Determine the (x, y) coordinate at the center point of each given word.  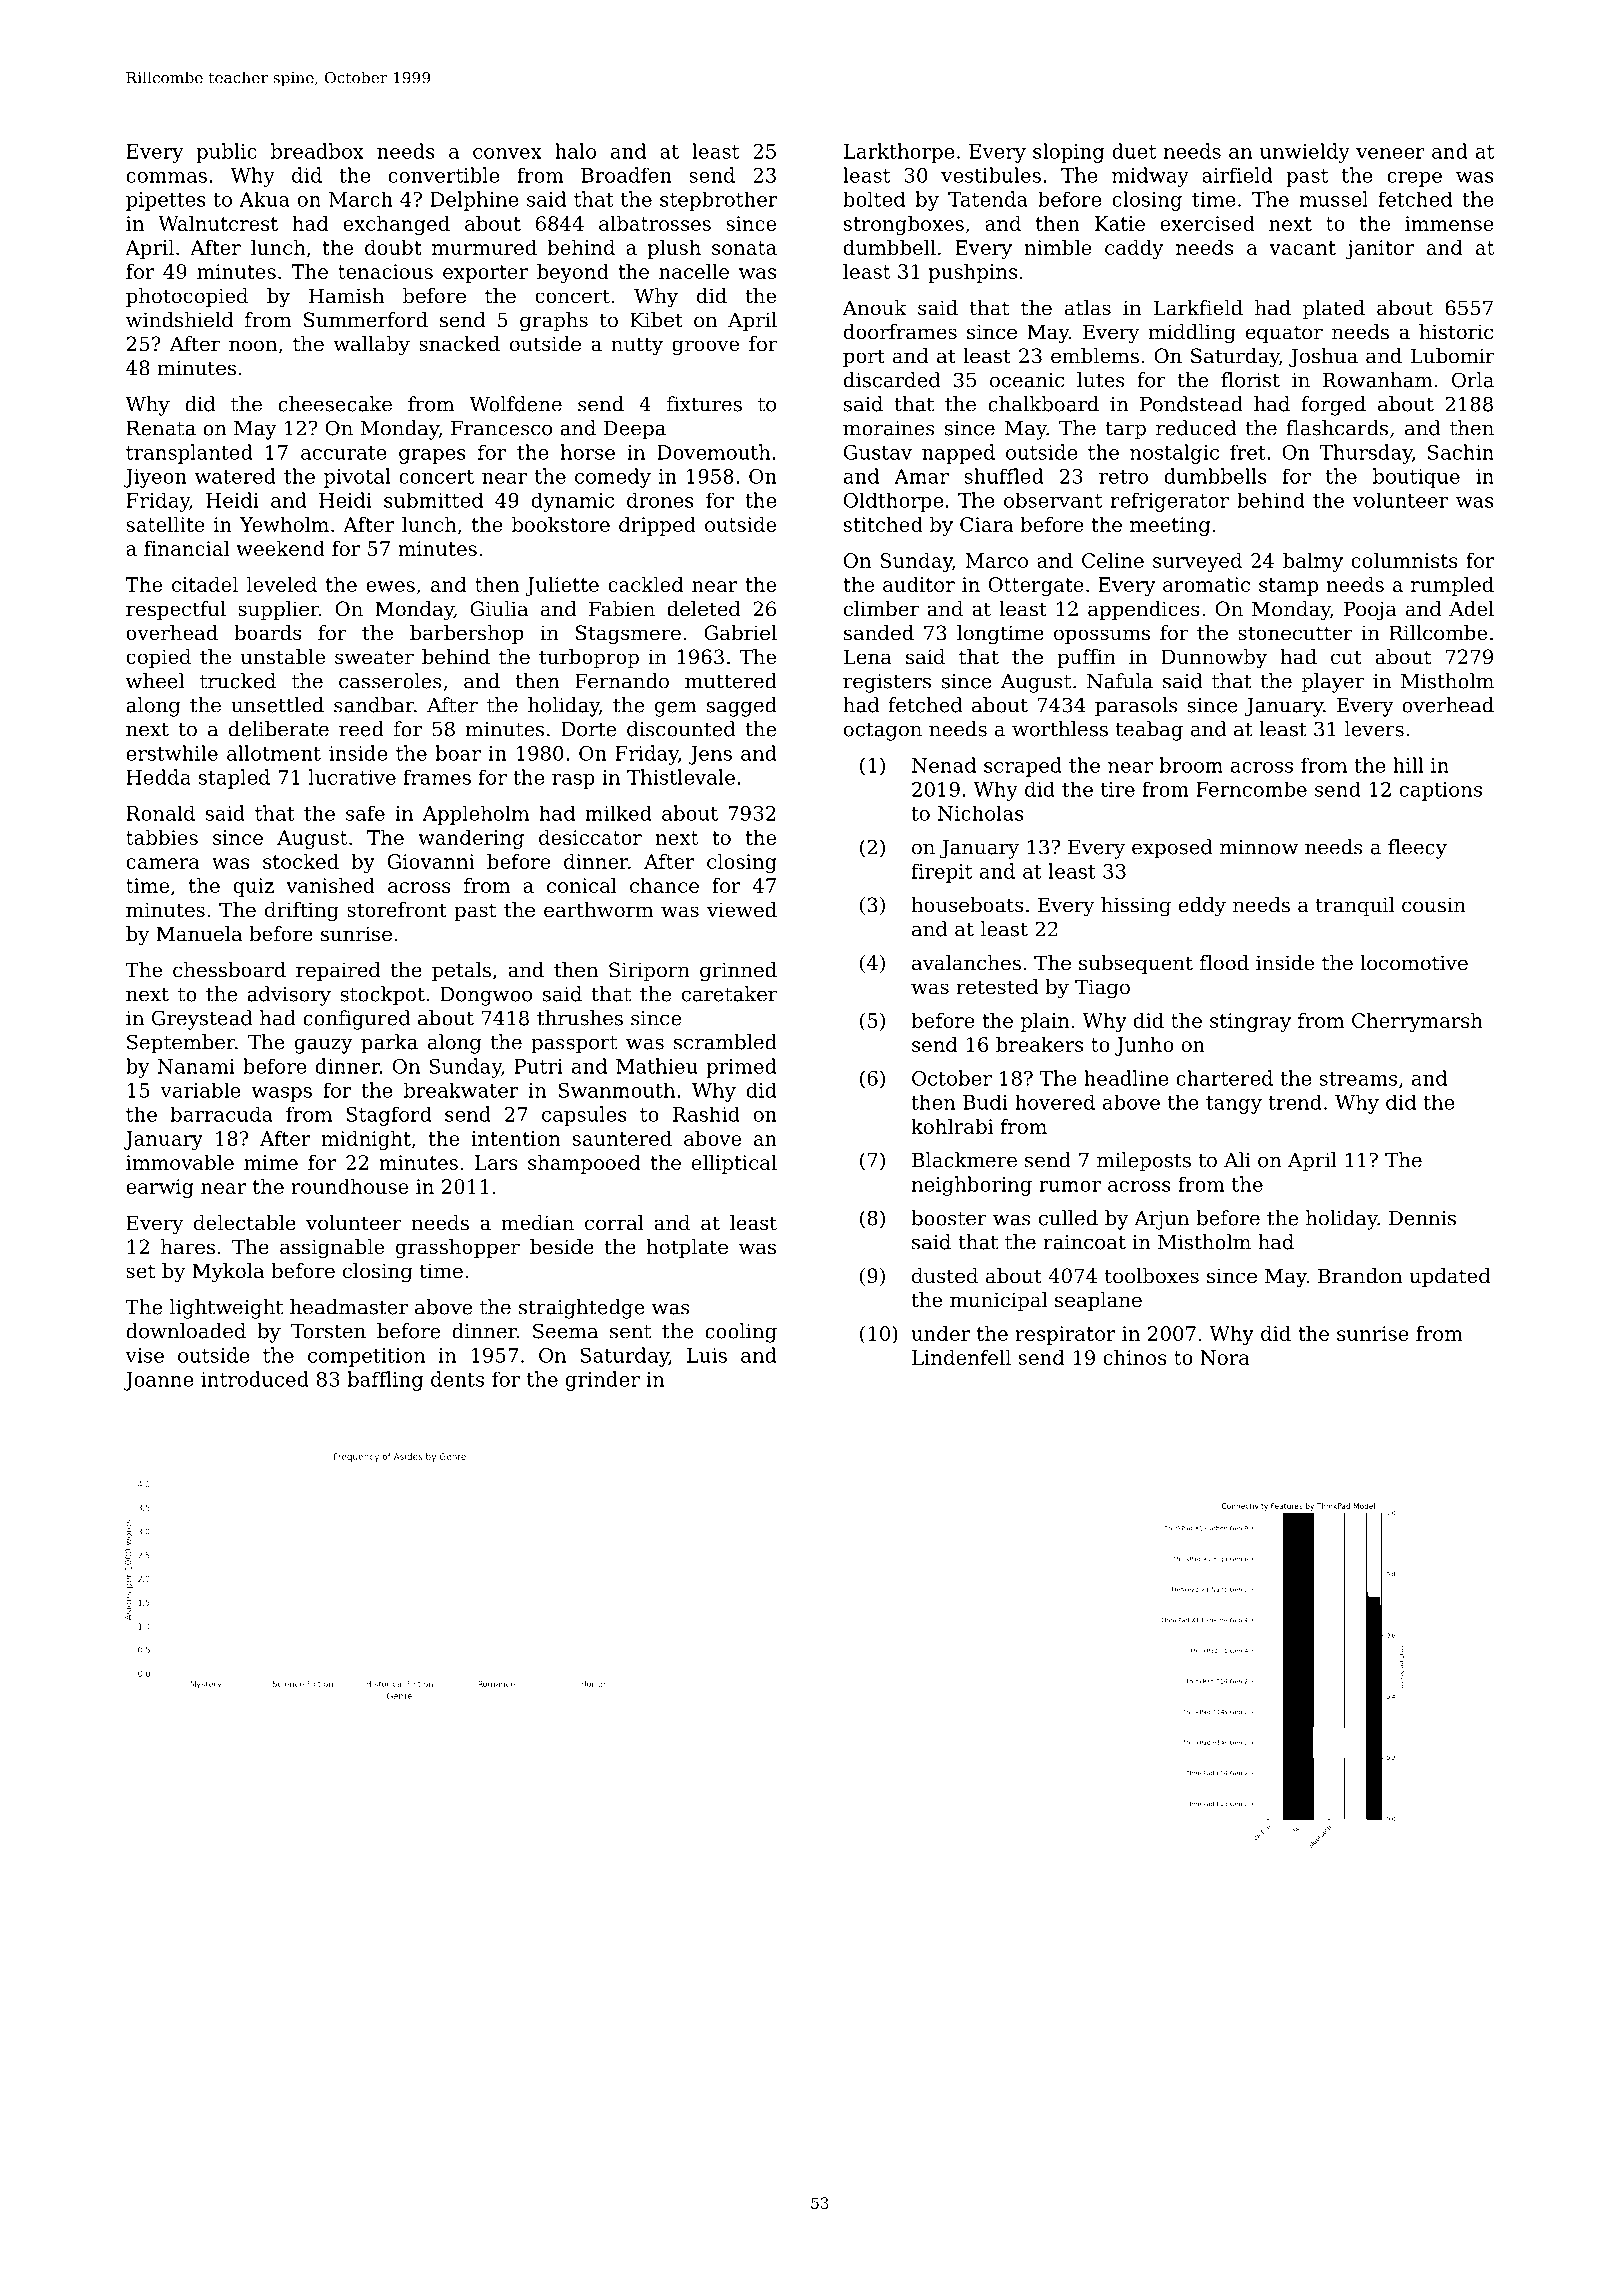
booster (949, 1218)
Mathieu (657, 1066)
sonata (744, 248)
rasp (573, 781)
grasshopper (458, 1249)
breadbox (317, 151)
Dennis (1422, 1218)
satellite (166, 524)
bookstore (561, 524)
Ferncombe (1251, 789)
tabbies (162, 837)
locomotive (1414, 963)
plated (1334, 309)
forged (1333, 406)
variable (200, 1090)
